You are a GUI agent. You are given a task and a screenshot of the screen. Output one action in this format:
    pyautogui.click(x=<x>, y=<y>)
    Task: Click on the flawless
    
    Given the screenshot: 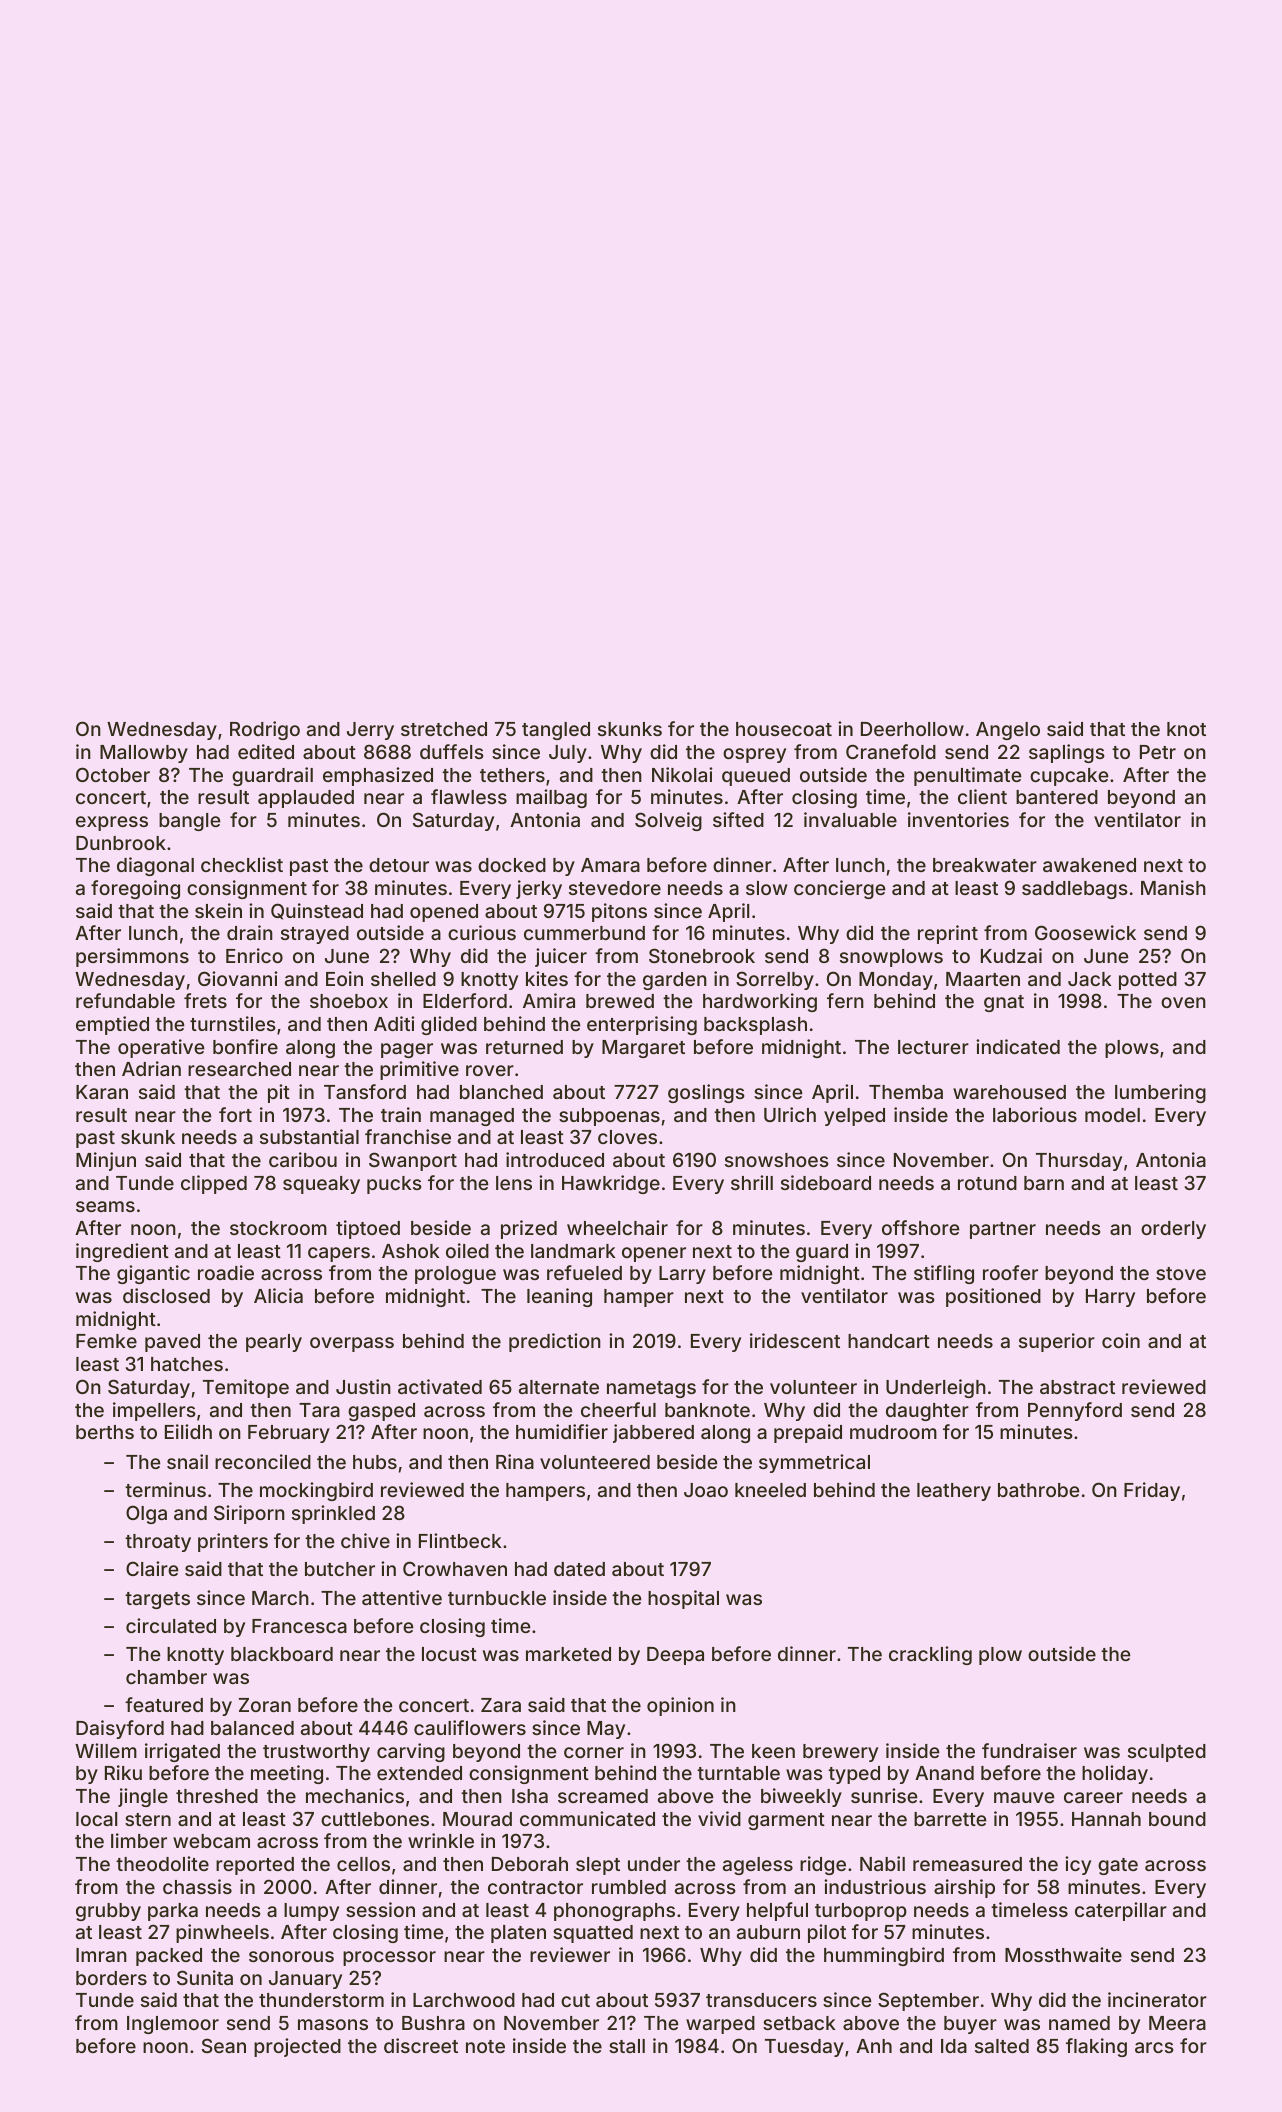 What is the action you would take?
    pyautogui.click(x=469, y=796)
